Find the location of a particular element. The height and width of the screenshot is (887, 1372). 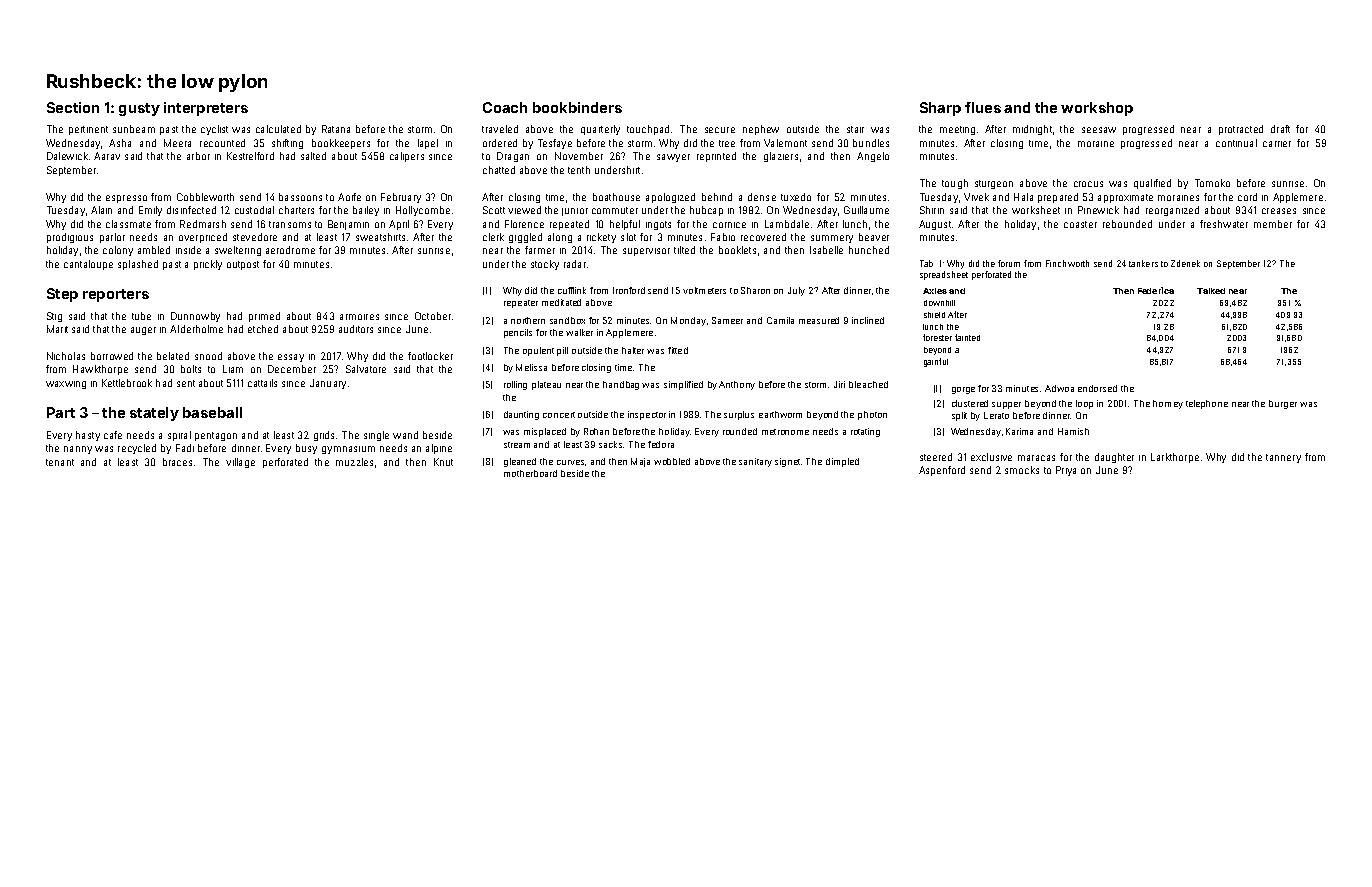

Cobbleworth is located at coordinates (205, 197).
